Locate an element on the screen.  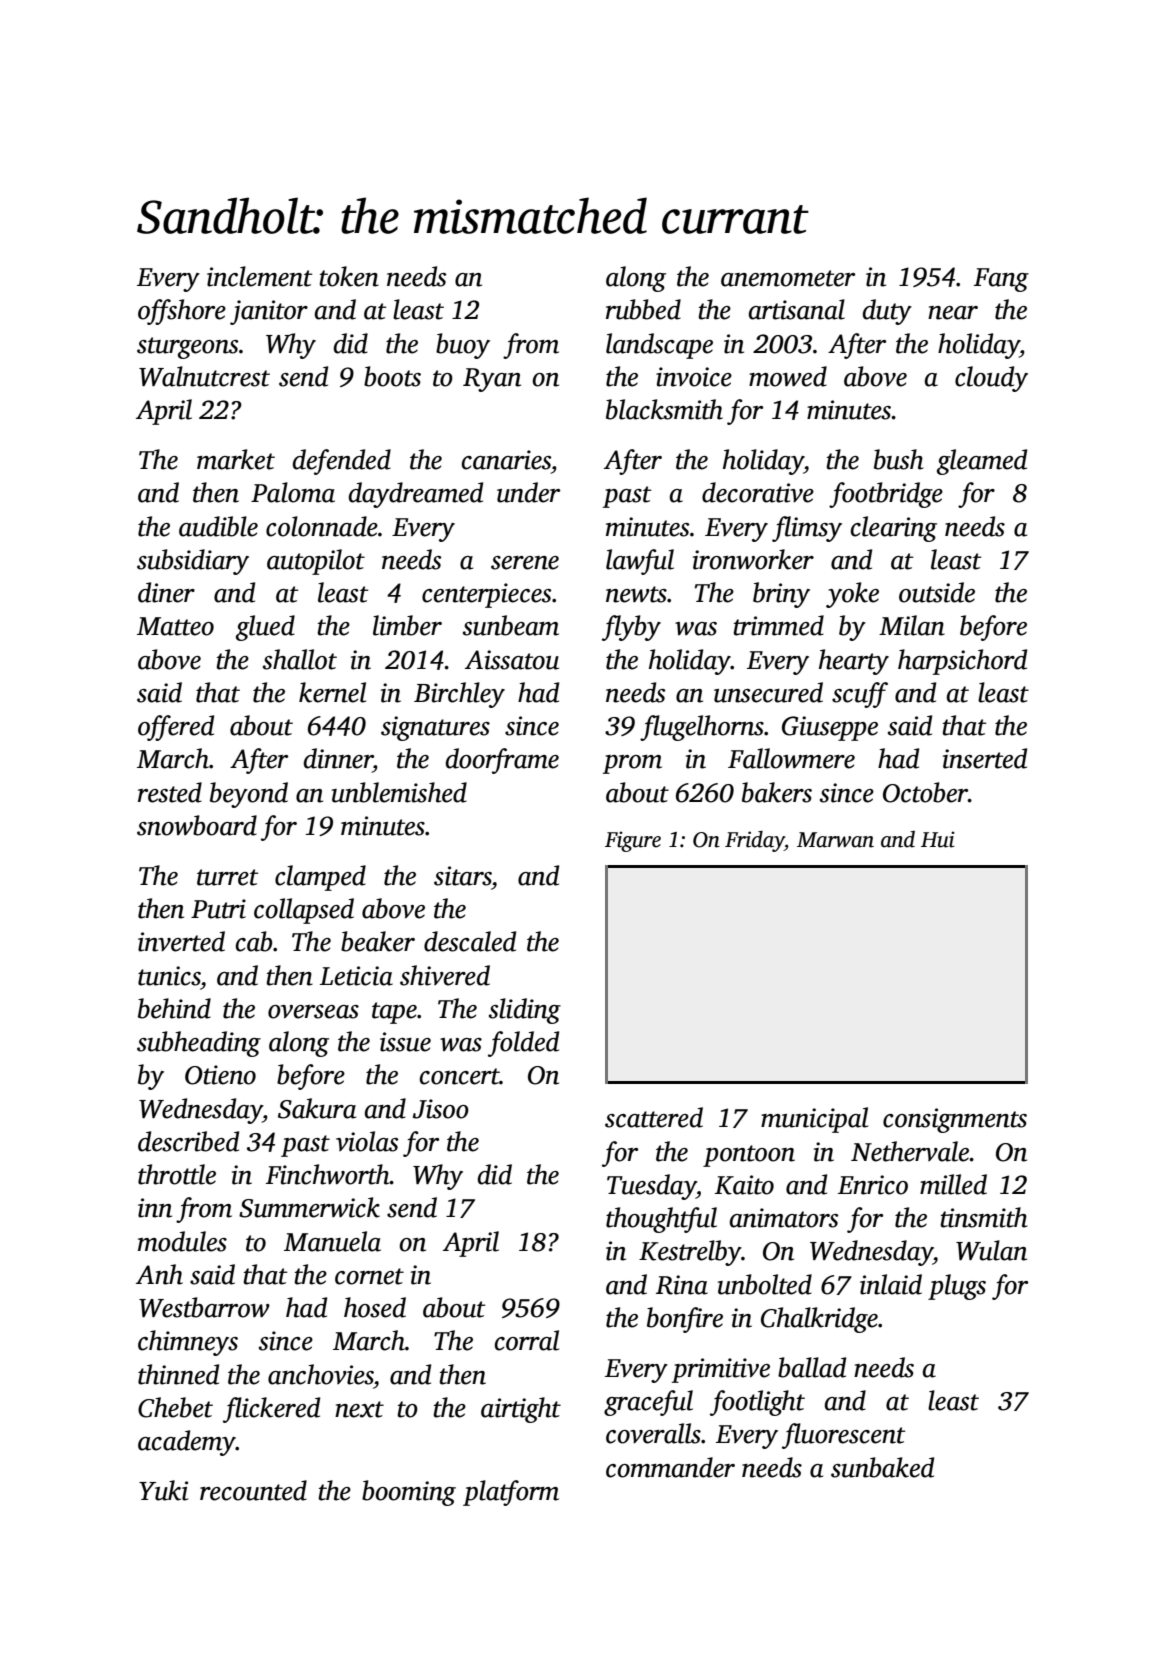
behind is located at coordinates (174, 1008).
